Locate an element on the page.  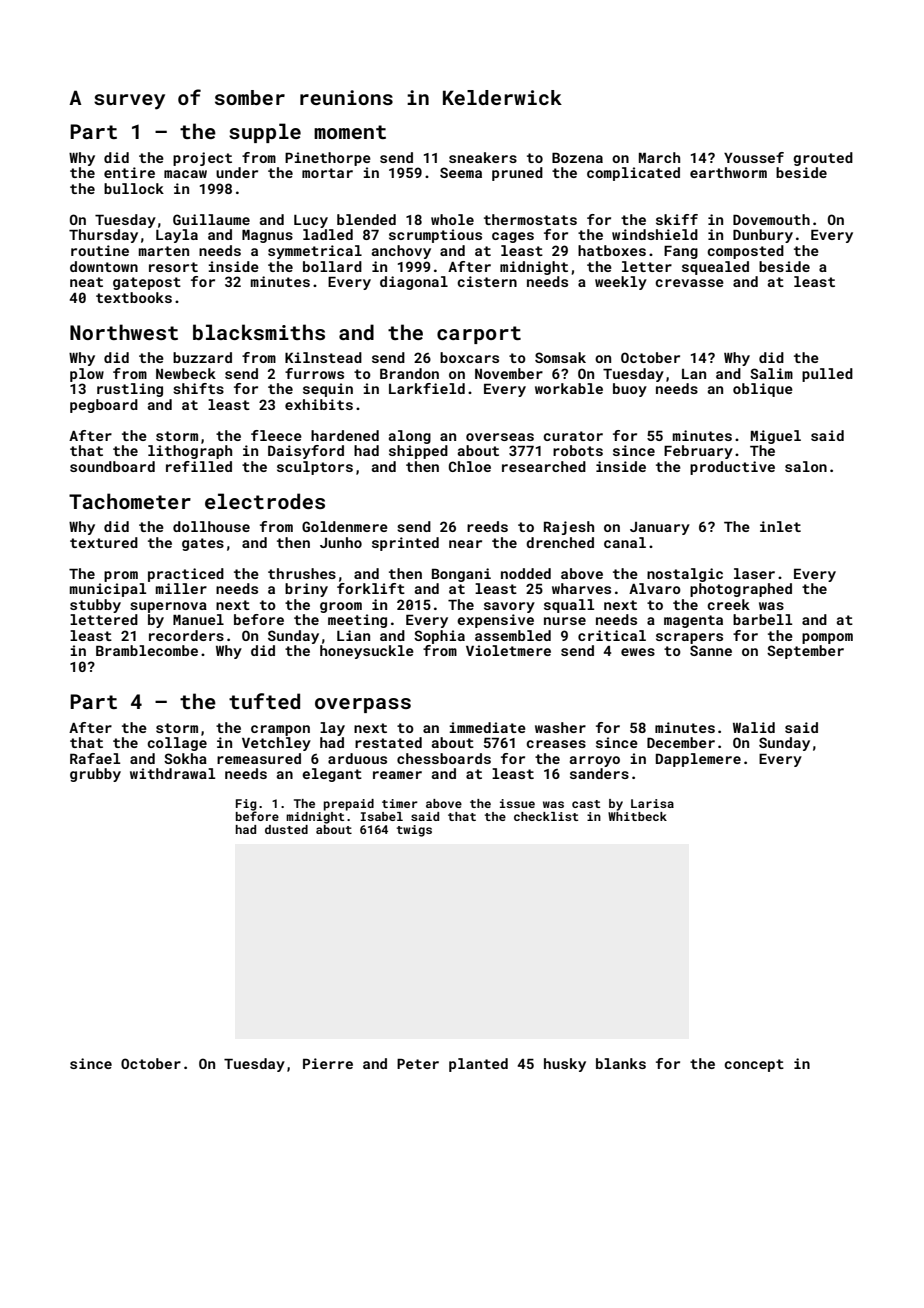
overseas is located at coordinates (500, 437).
